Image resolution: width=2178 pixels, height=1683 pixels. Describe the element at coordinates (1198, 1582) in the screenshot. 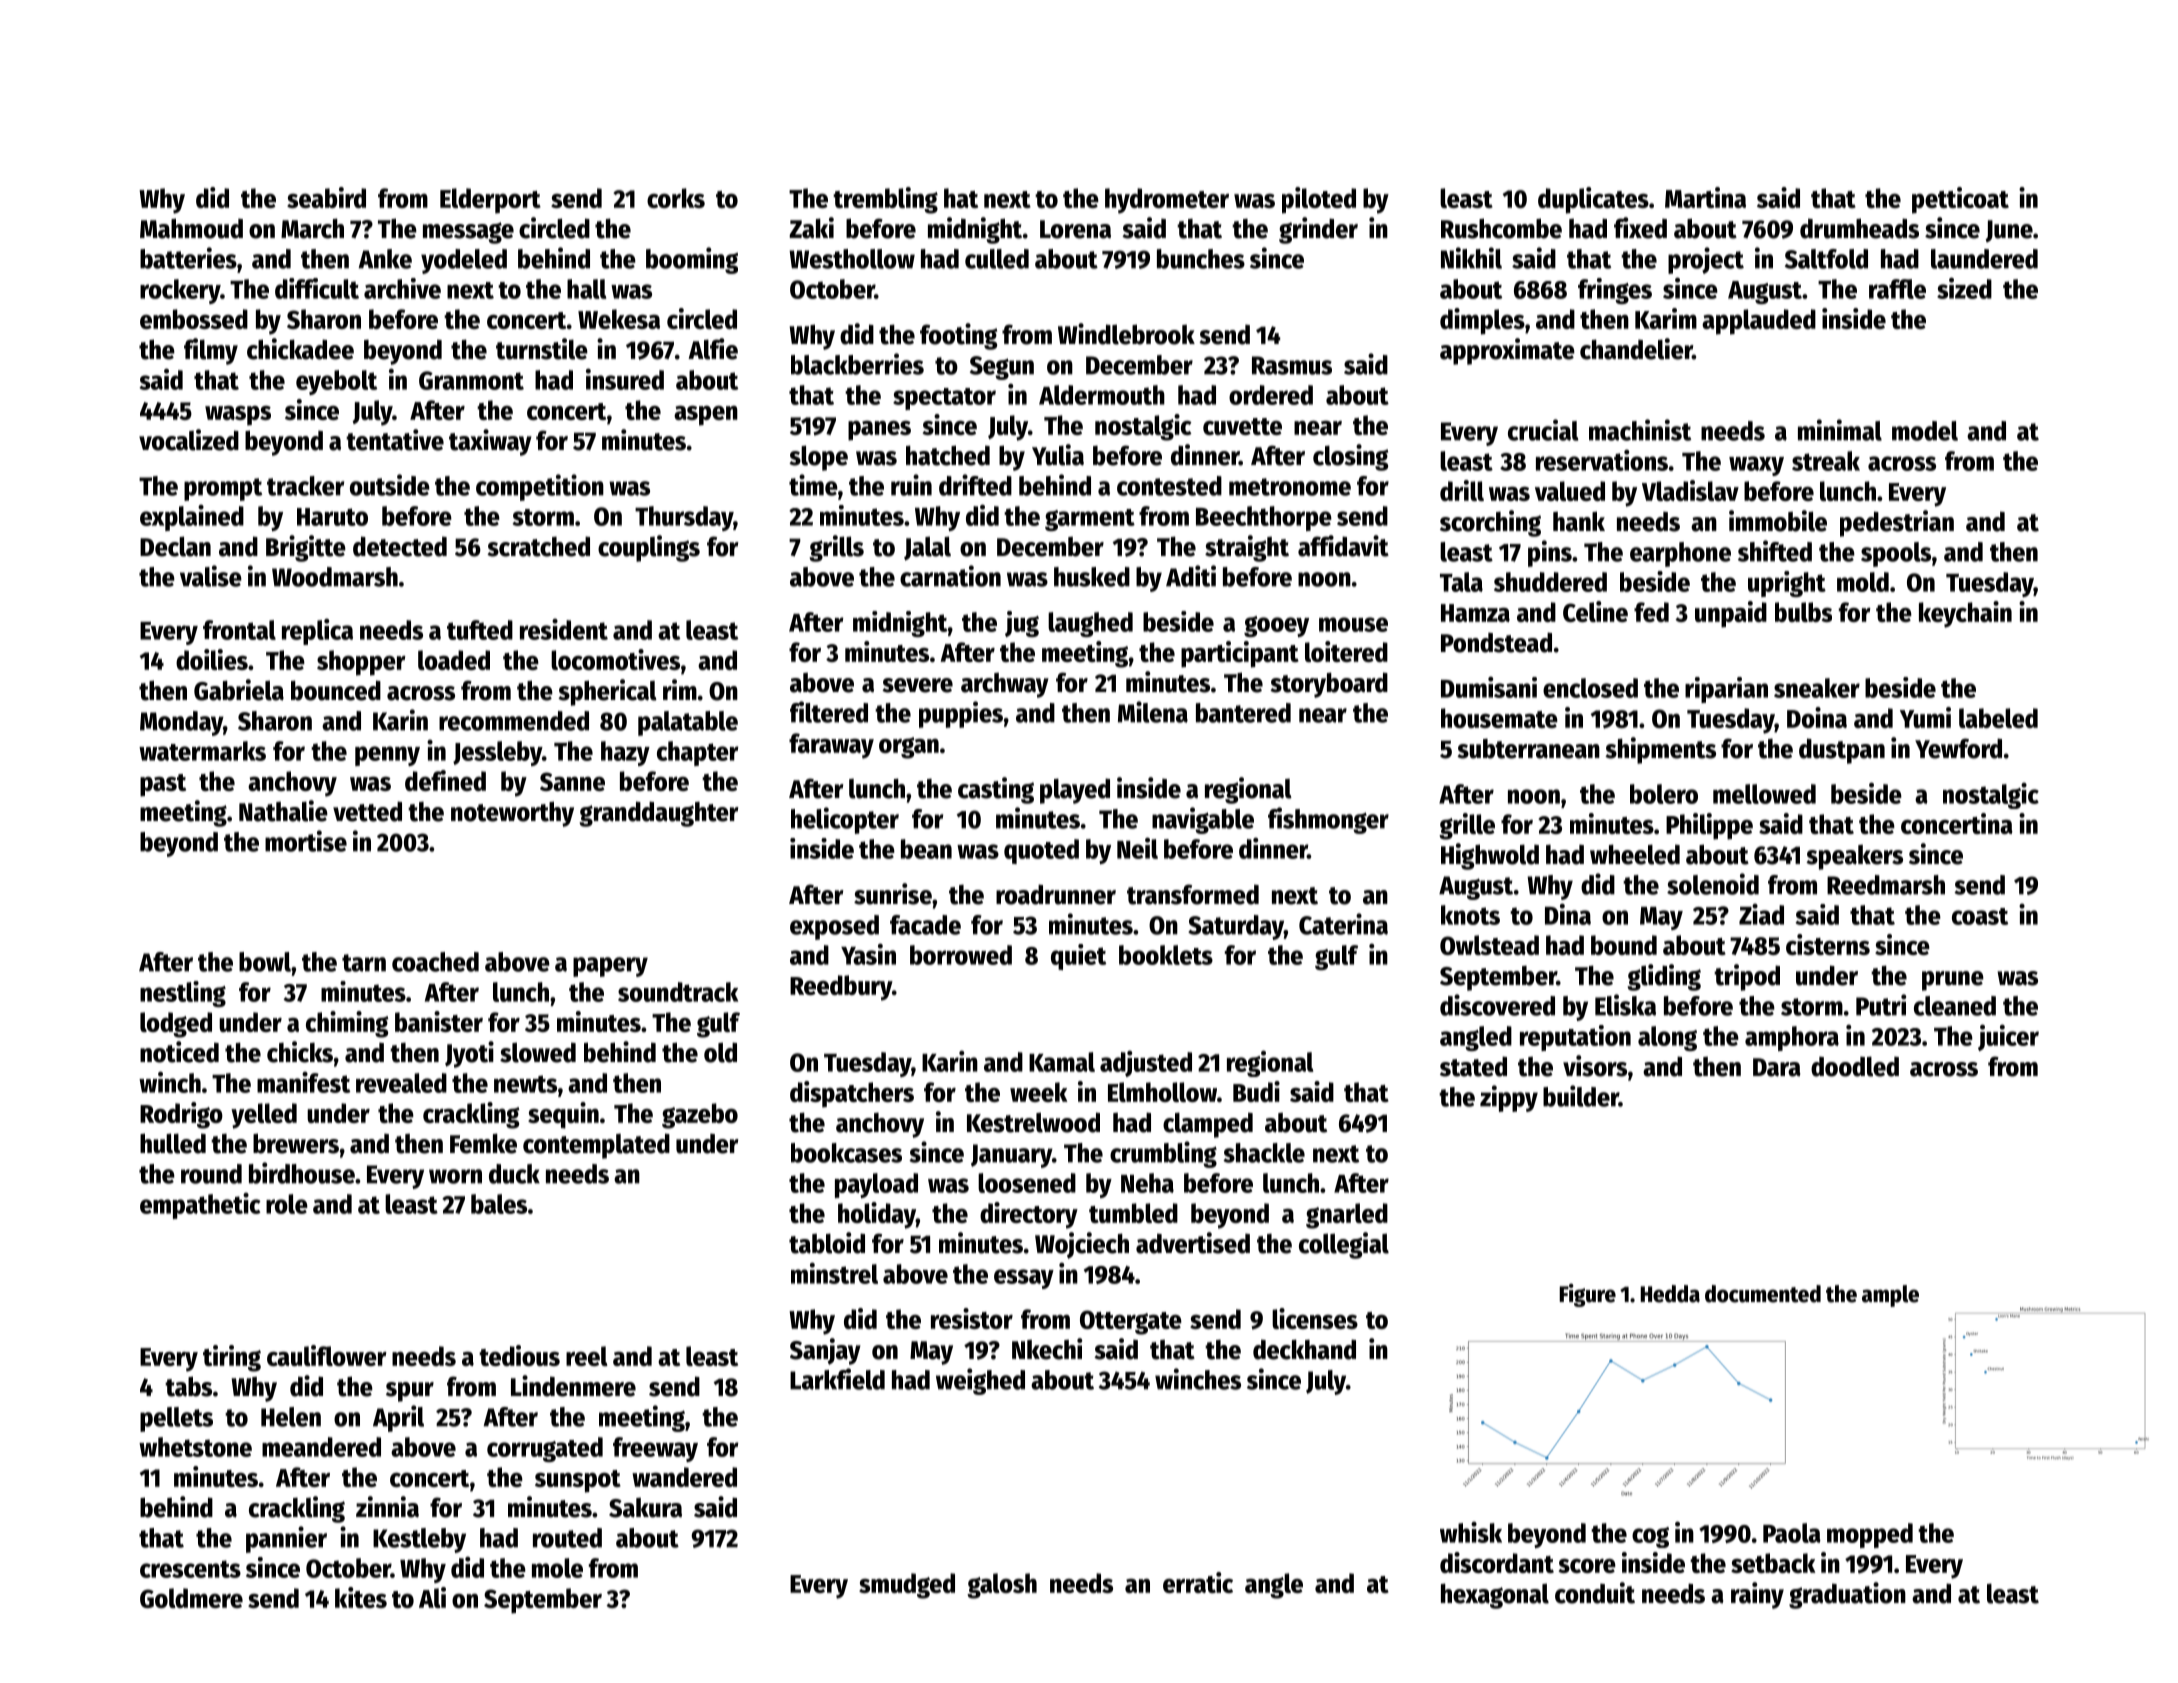

I see `erratic` at that location.
